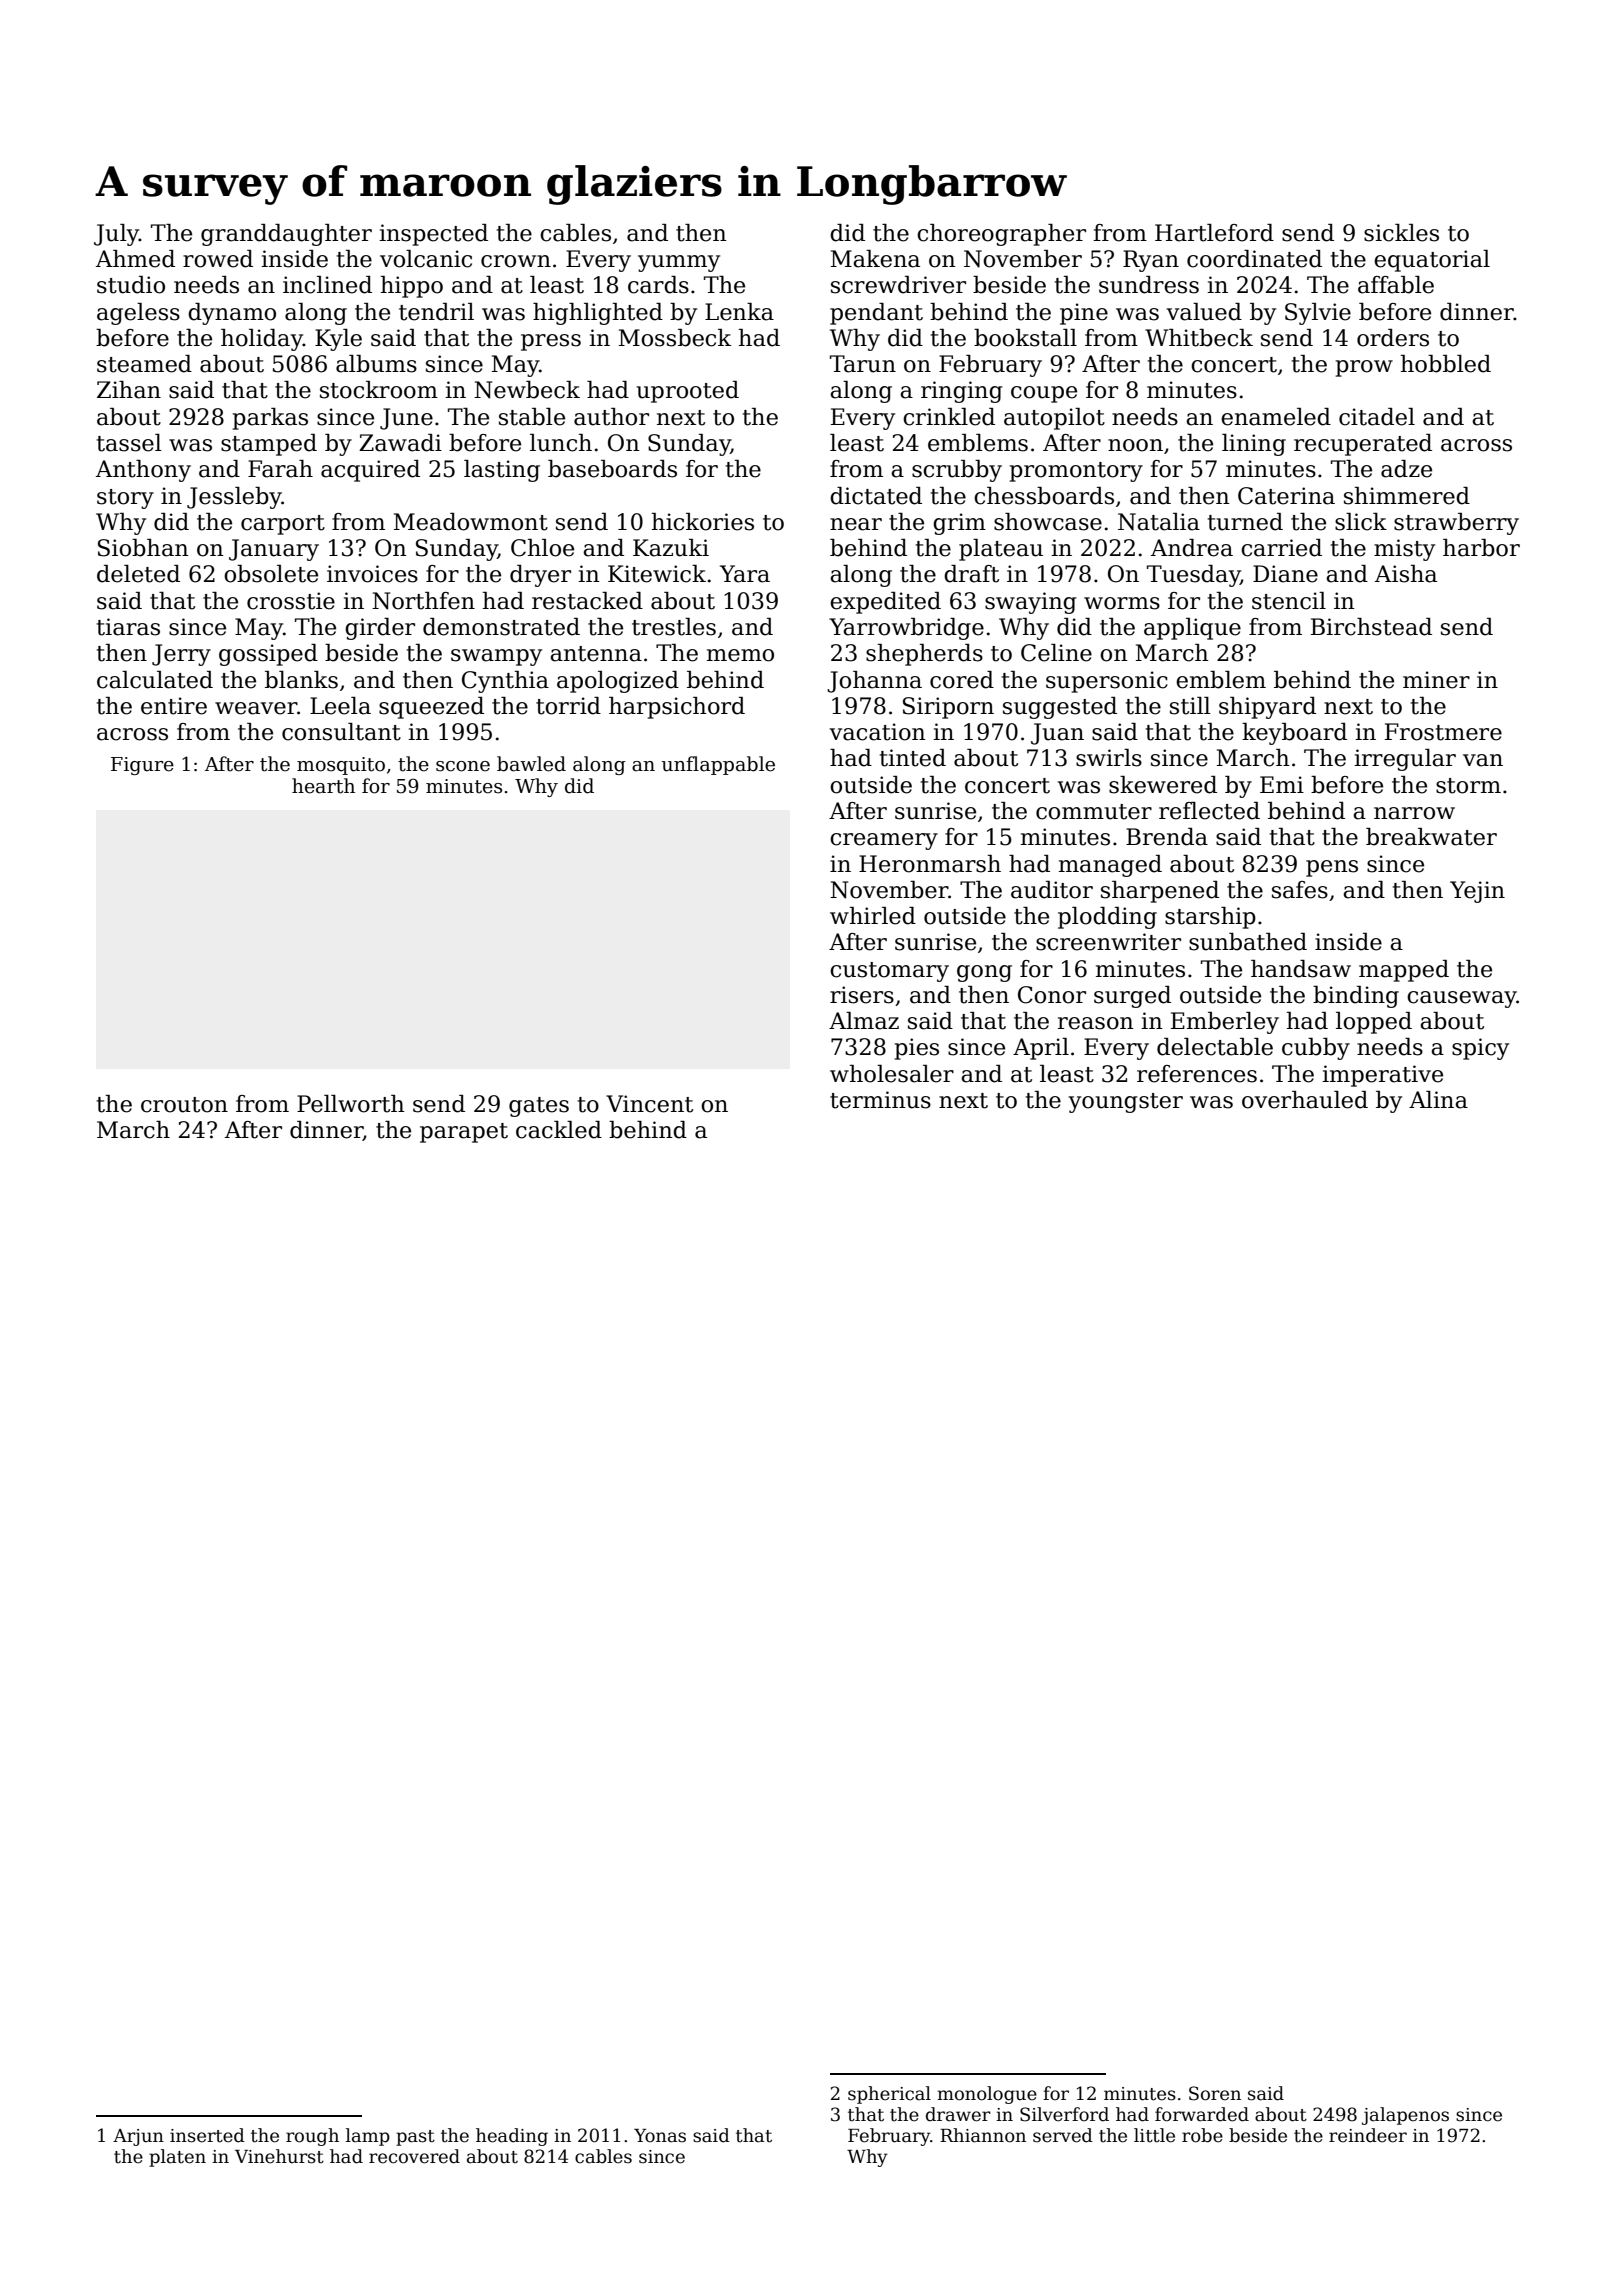 This screenshot has height=2292, width=1620. What do you see at coordinates (351, 1104) in the screenshot?
I see `Pellworth` at bounding box center [351, 1104].
